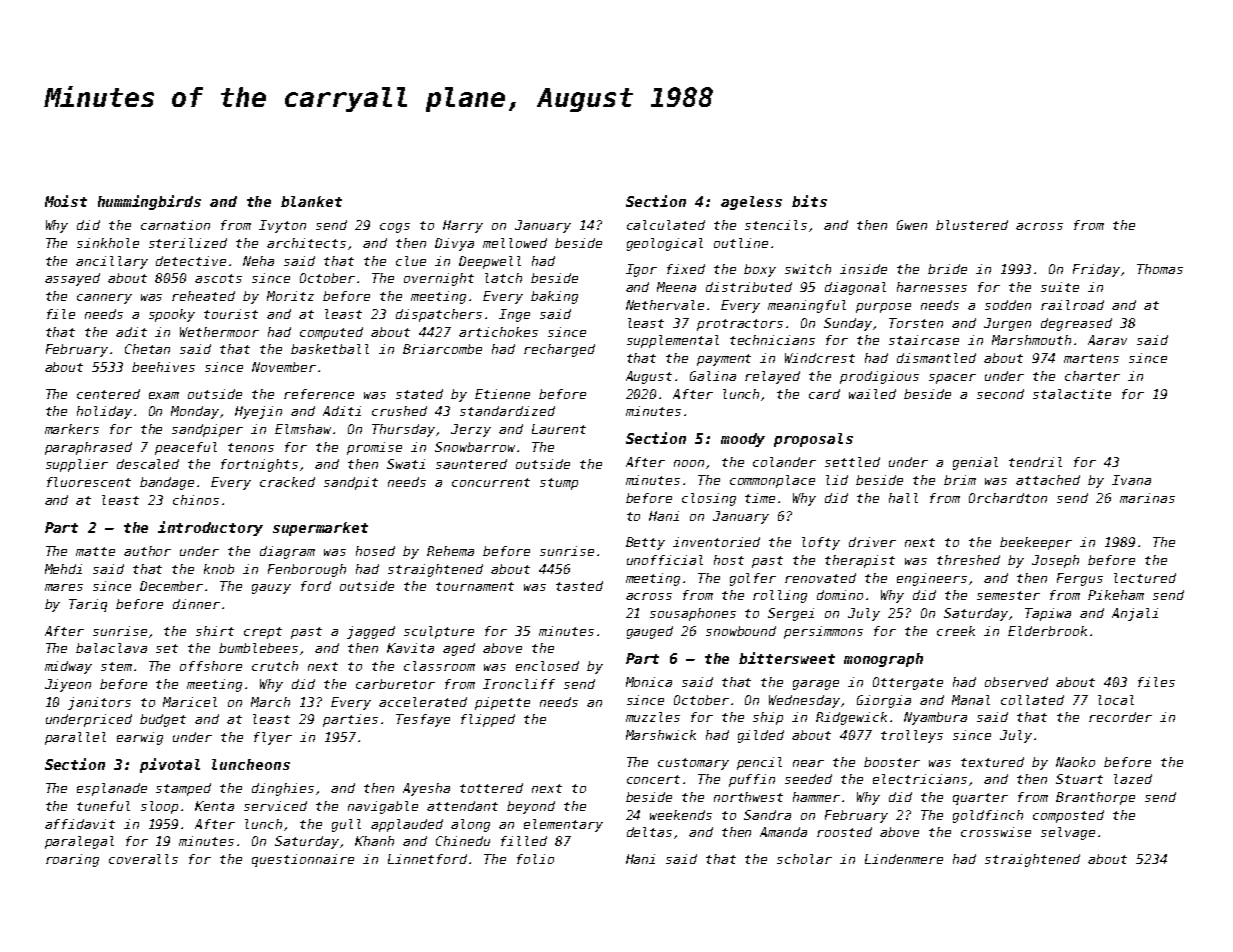  I want to click on paraphrased, so click(88, 448).
